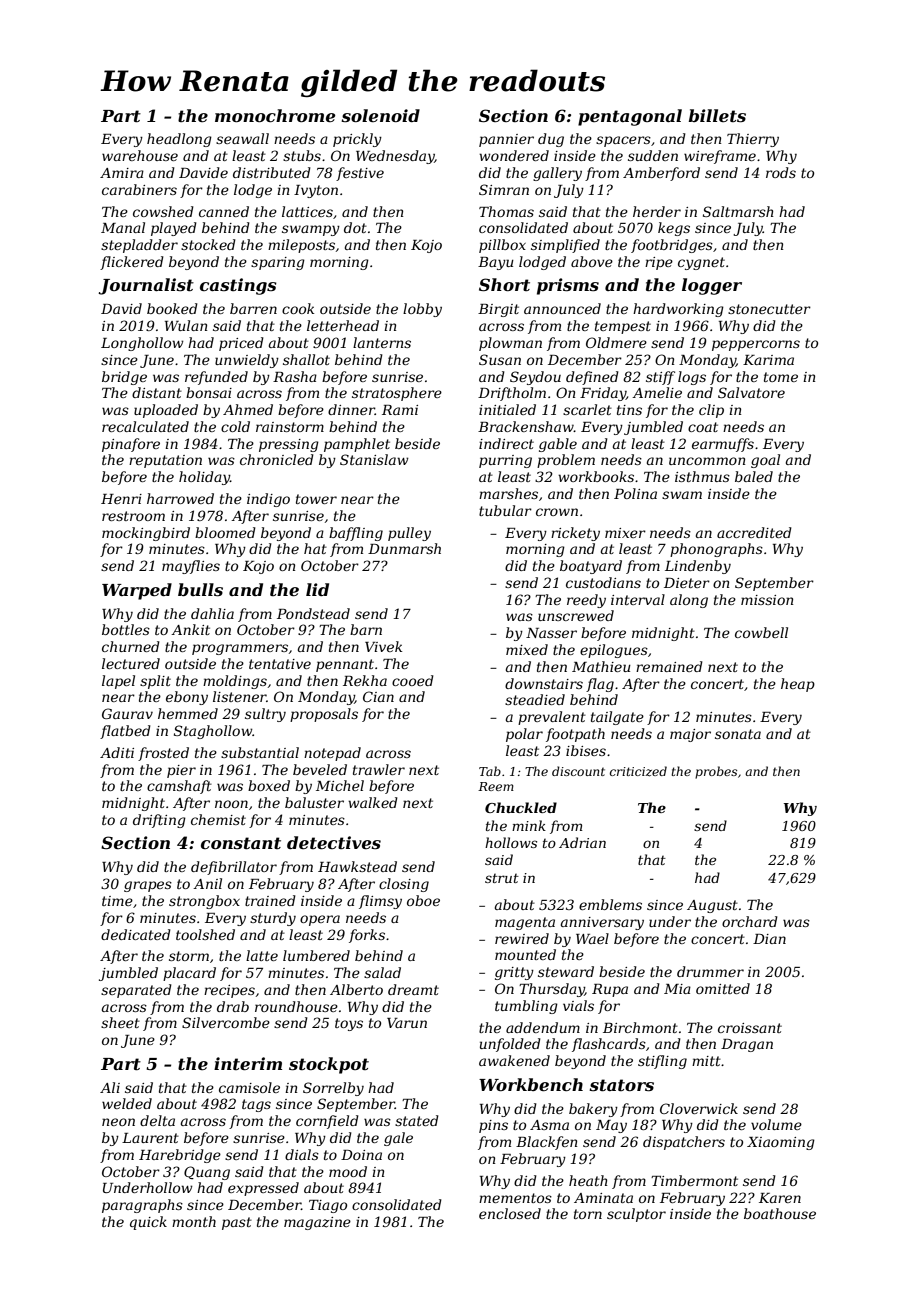 This image has height=1308, width=924. Describe the element at coordinates (140, 155) in the image. I see `warehouse` at that location.
